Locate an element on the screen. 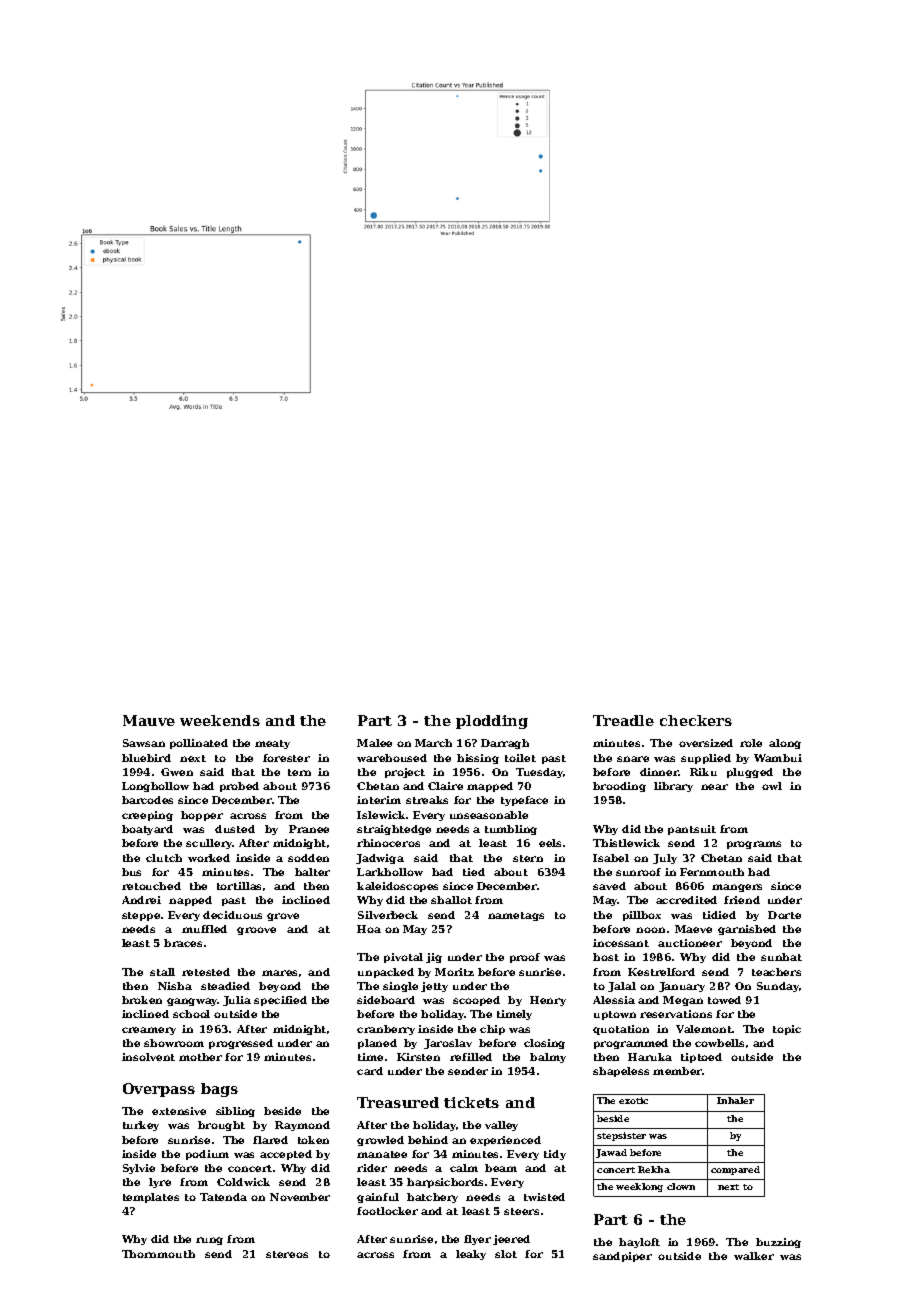 The width and height of the screenshot is (924, 1308). buzzing is located at coordinates (778, 1243).
